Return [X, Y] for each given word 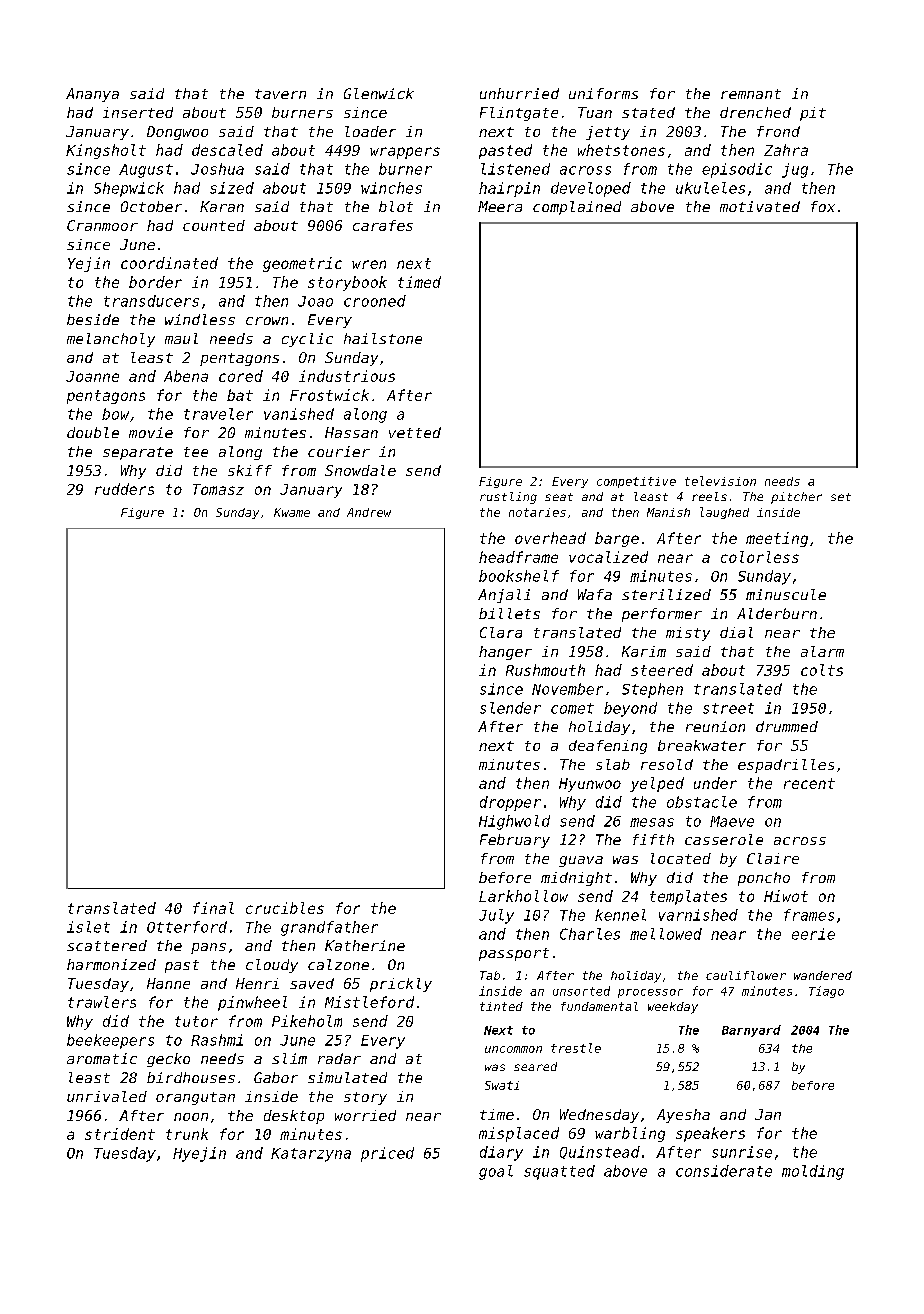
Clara [501, 632]
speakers [710, 1134]
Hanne [168, 983]
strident [120, 1134]
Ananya [92, 95]
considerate [724, 1171]
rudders [124, 489]
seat [559, 497]
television [720, 481]
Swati [502, 1085]
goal [496, 1172]
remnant [751, 94]
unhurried [519, 93]
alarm [822, 651]
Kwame [292, 512]
